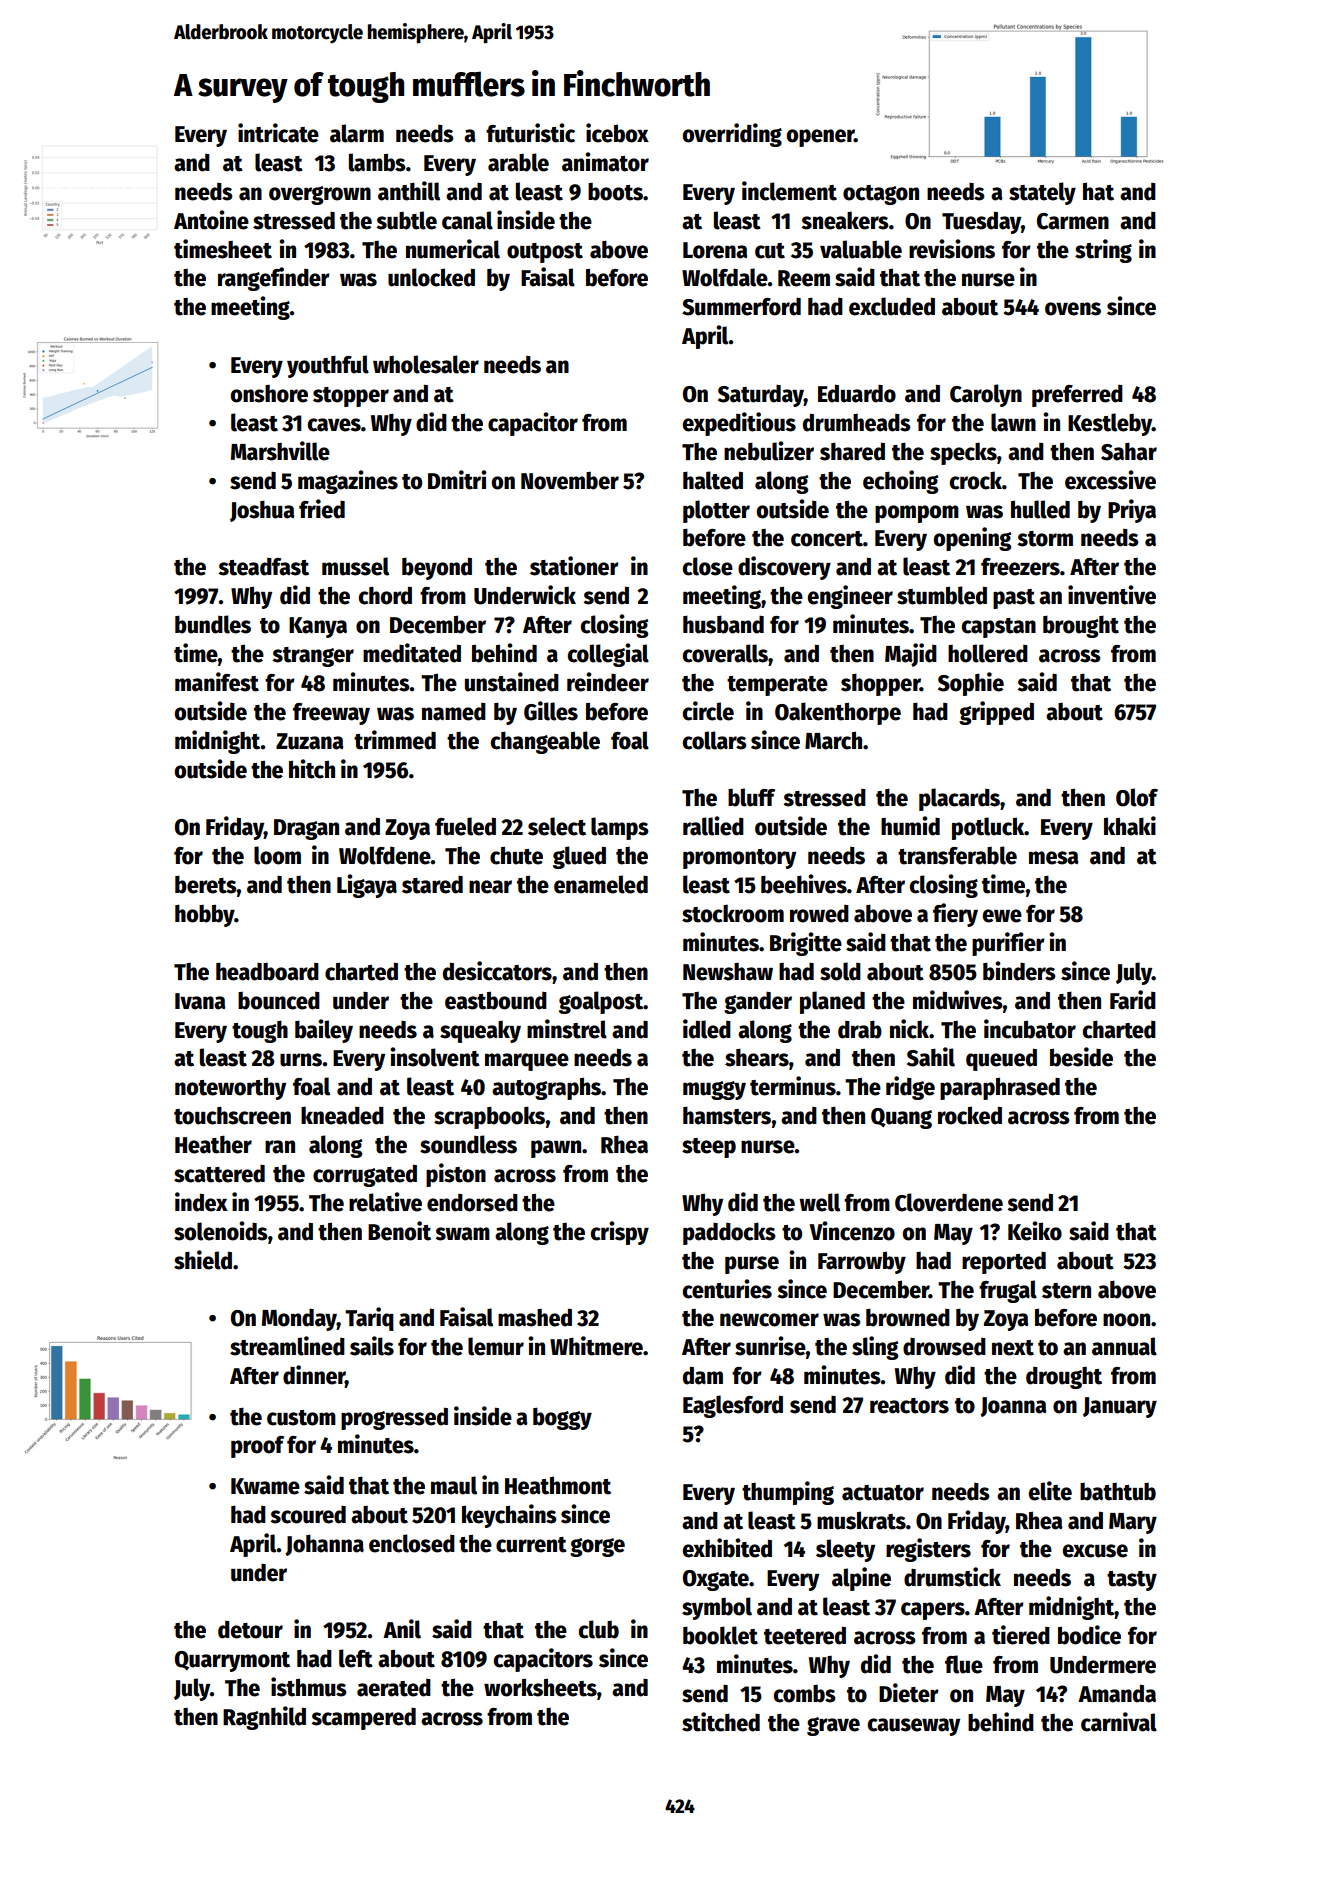 This document has height=1883, width=1331. Describe the element at coordinates (770, 251) in the document. I see `cut` at that location.
